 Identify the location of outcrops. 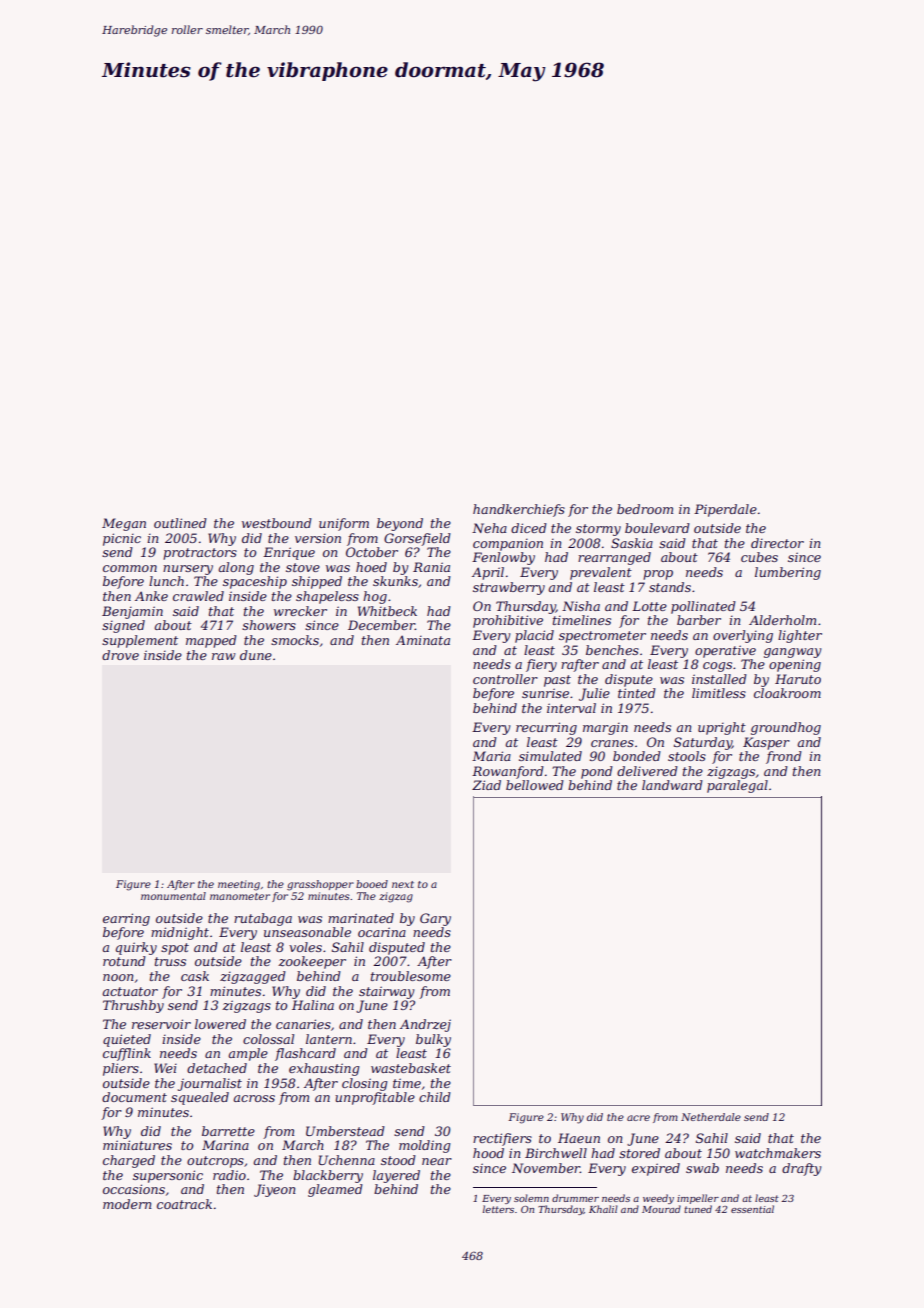
(215, 1162).
